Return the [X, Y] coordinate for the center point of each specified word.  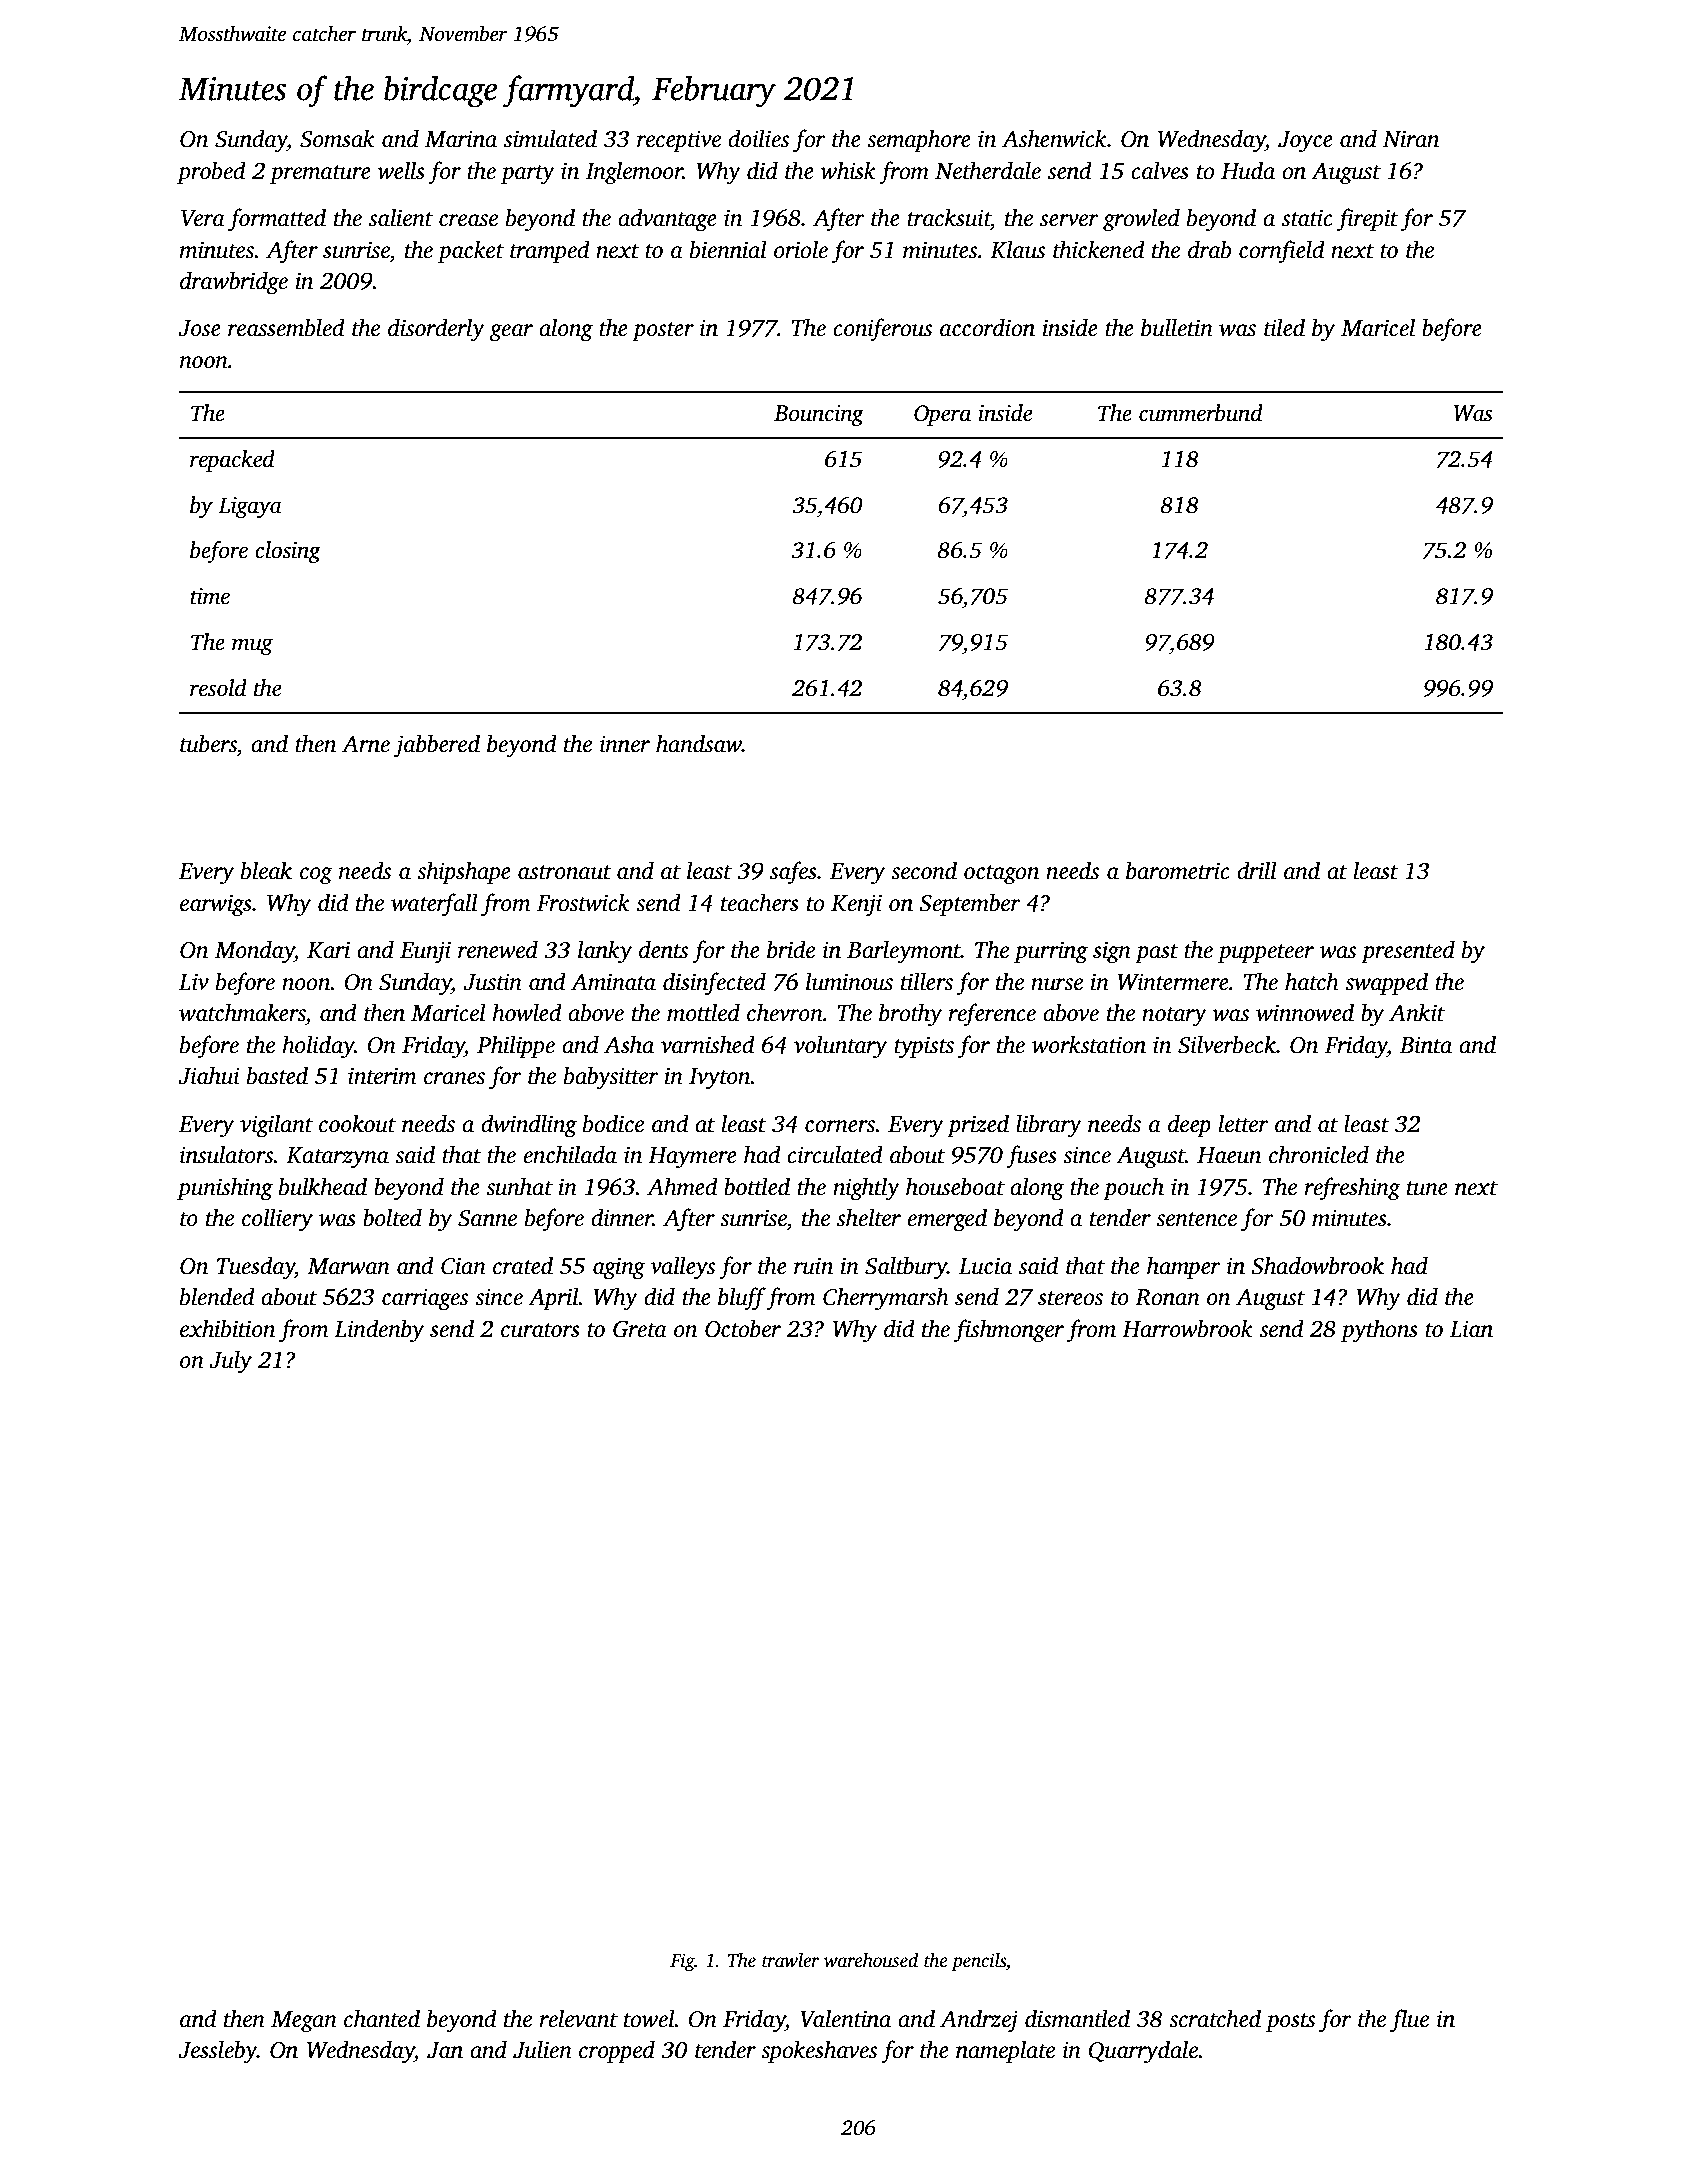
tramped [550, 251]
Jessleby [218, 2052]
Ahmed [682, 1186]
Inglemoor [634, 173]
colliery [277, 1220]
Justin [493, 982]
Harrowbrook [1187, 1328]
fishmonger [1009, 1331]
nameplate [1005, 2051]
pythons [1379, 1331]
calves [1160, 170]
